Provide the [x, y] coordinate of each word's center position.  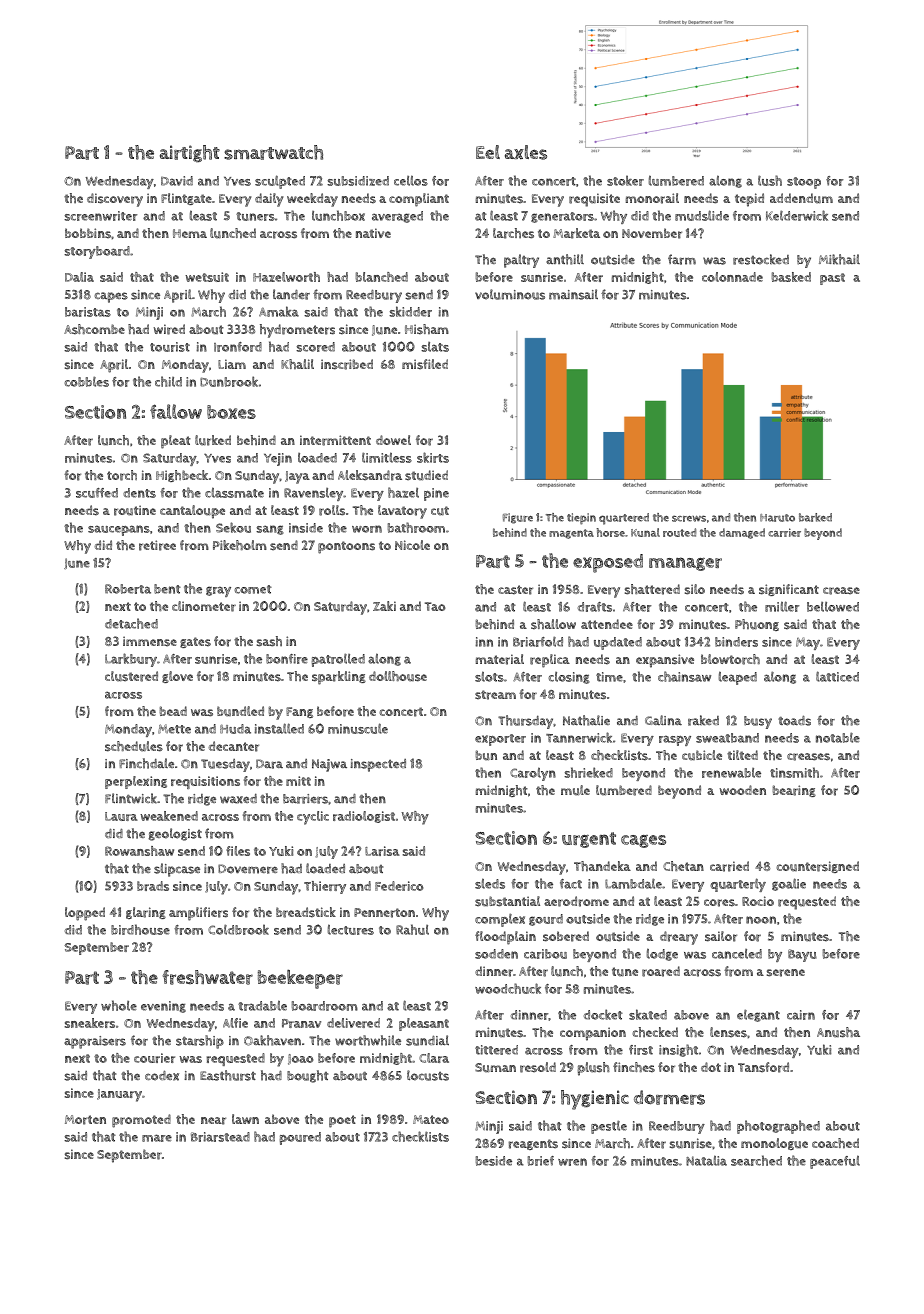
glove [177, 677]
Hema [190, 233]
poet [342, 1121]
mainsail [573, 294]
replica [550, 661]
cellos [411, 180]
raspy [675, 740]
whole [119, 1005]
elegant [758, 1015]
